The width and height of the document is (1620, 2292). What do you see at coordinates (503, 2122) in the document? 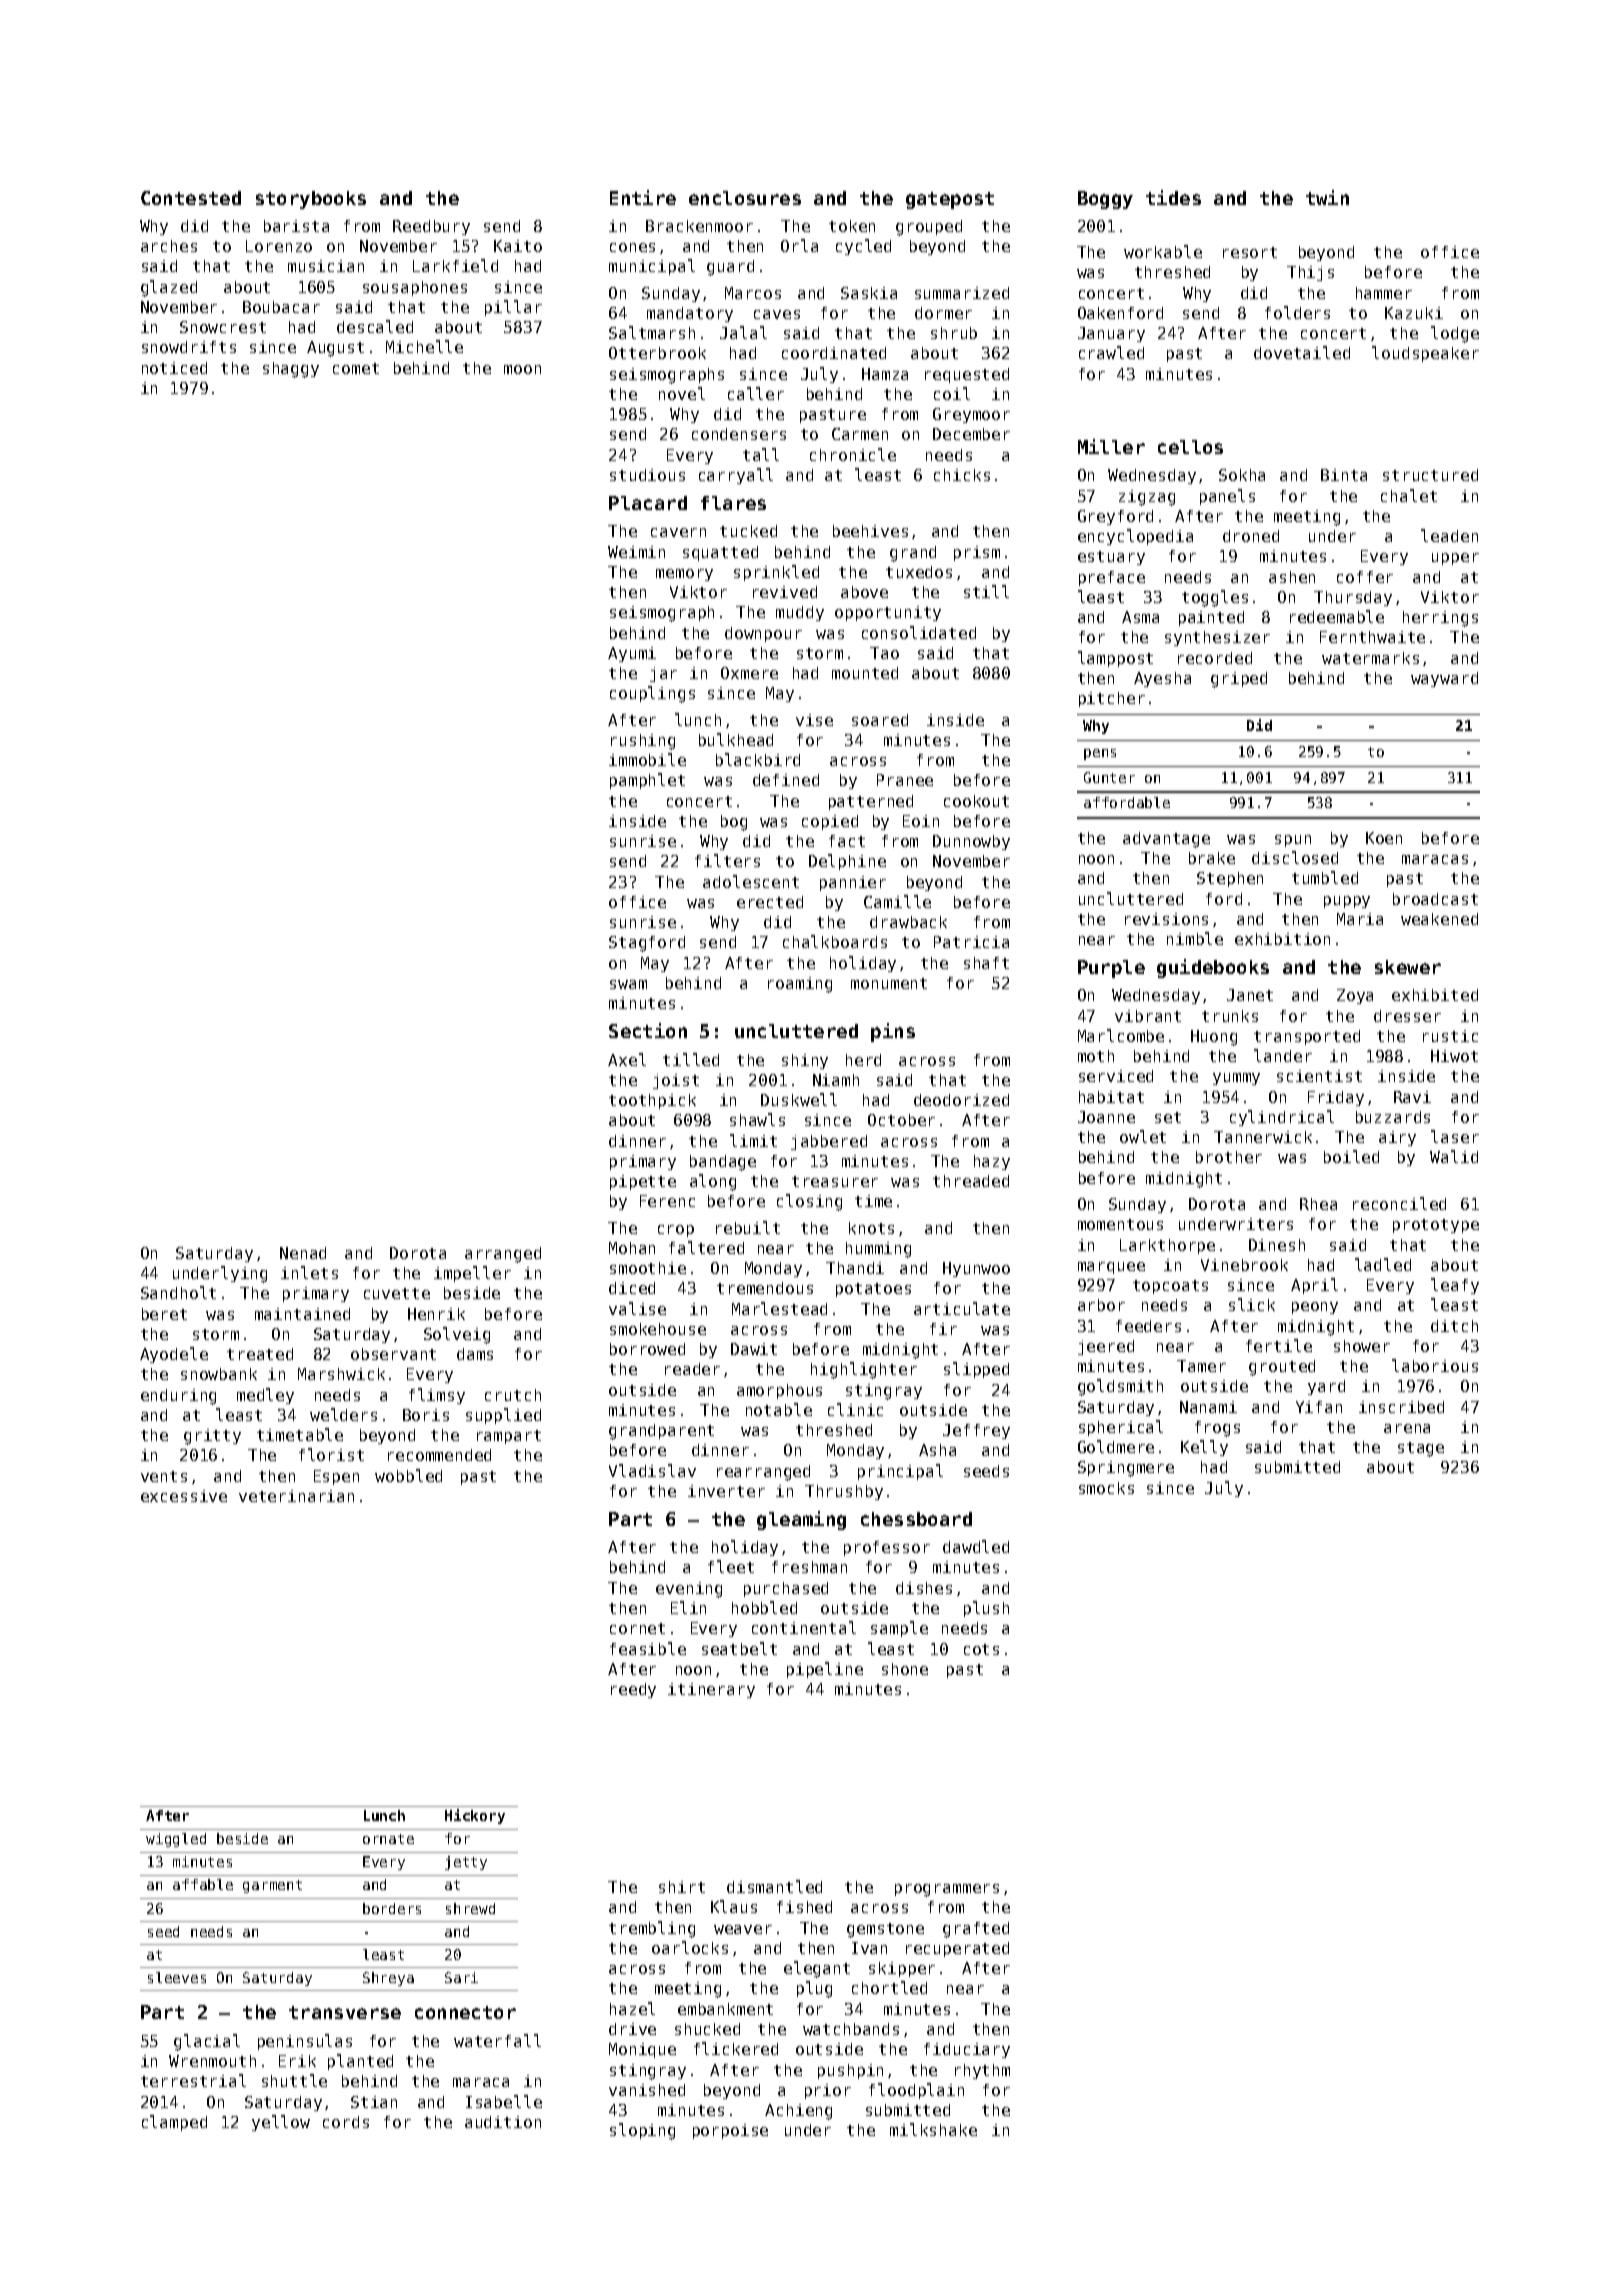
I see `audition` at bounding box center [503, 2122].
